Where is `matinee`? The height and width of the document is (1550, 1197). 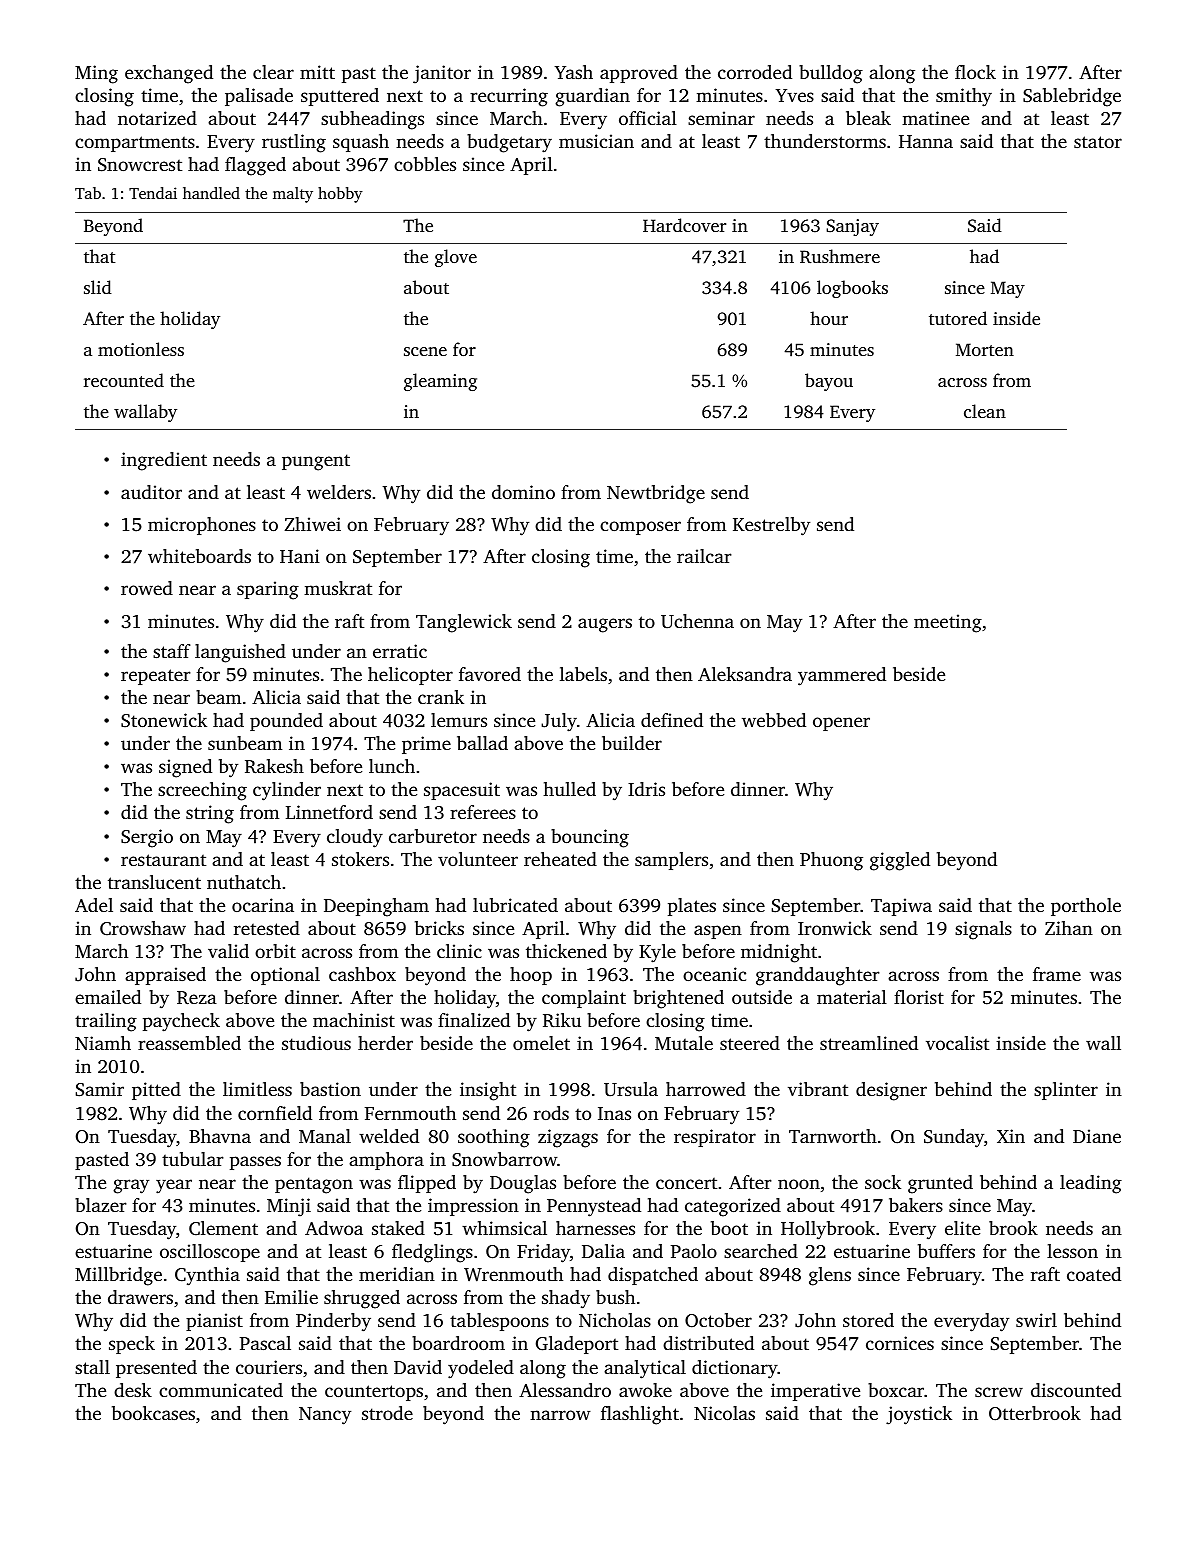
matinee is located at coordinates (935, 118).
